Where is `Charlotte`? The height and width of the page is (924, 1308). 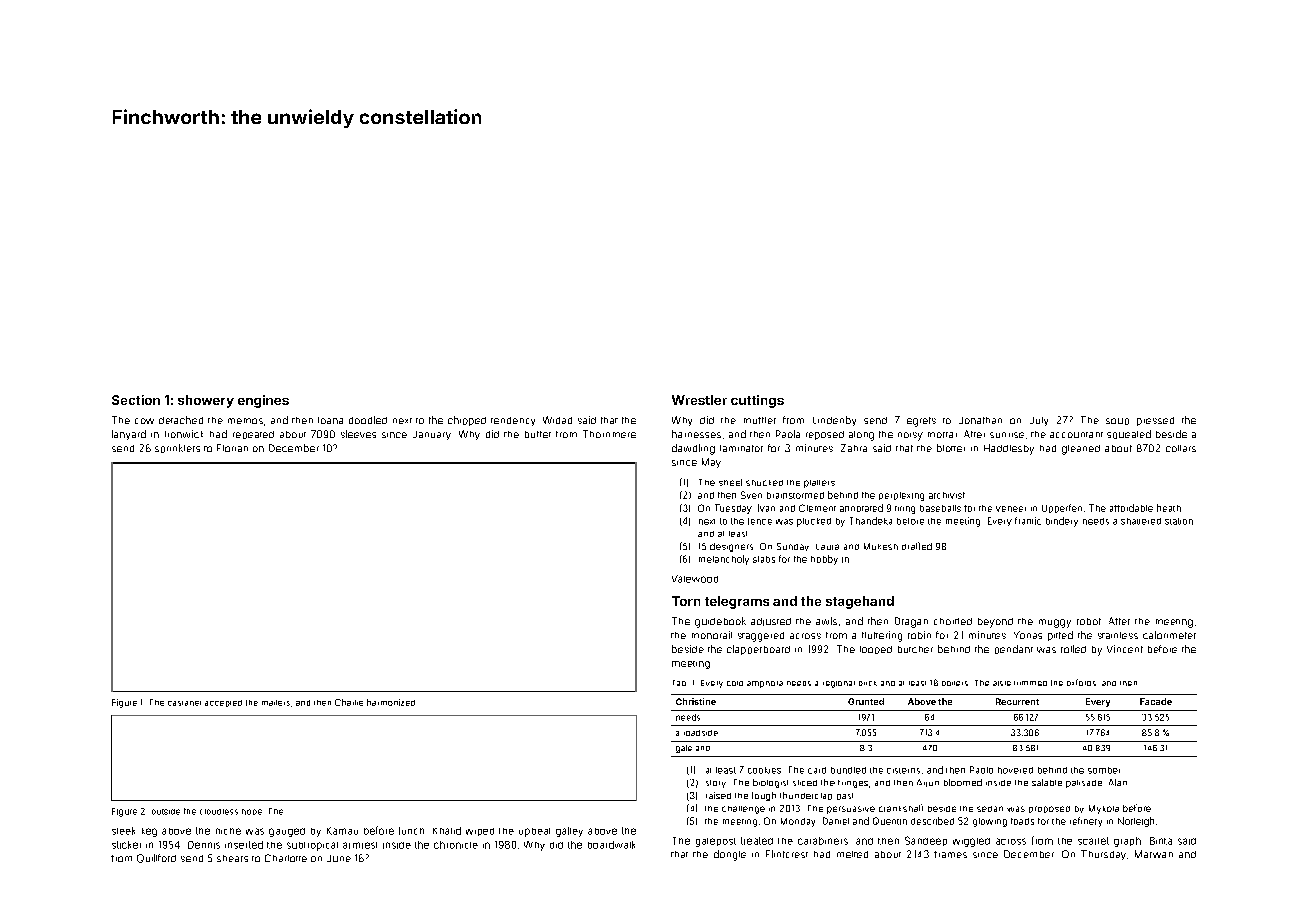 Charlotte is located at coordinates (286, 858).
